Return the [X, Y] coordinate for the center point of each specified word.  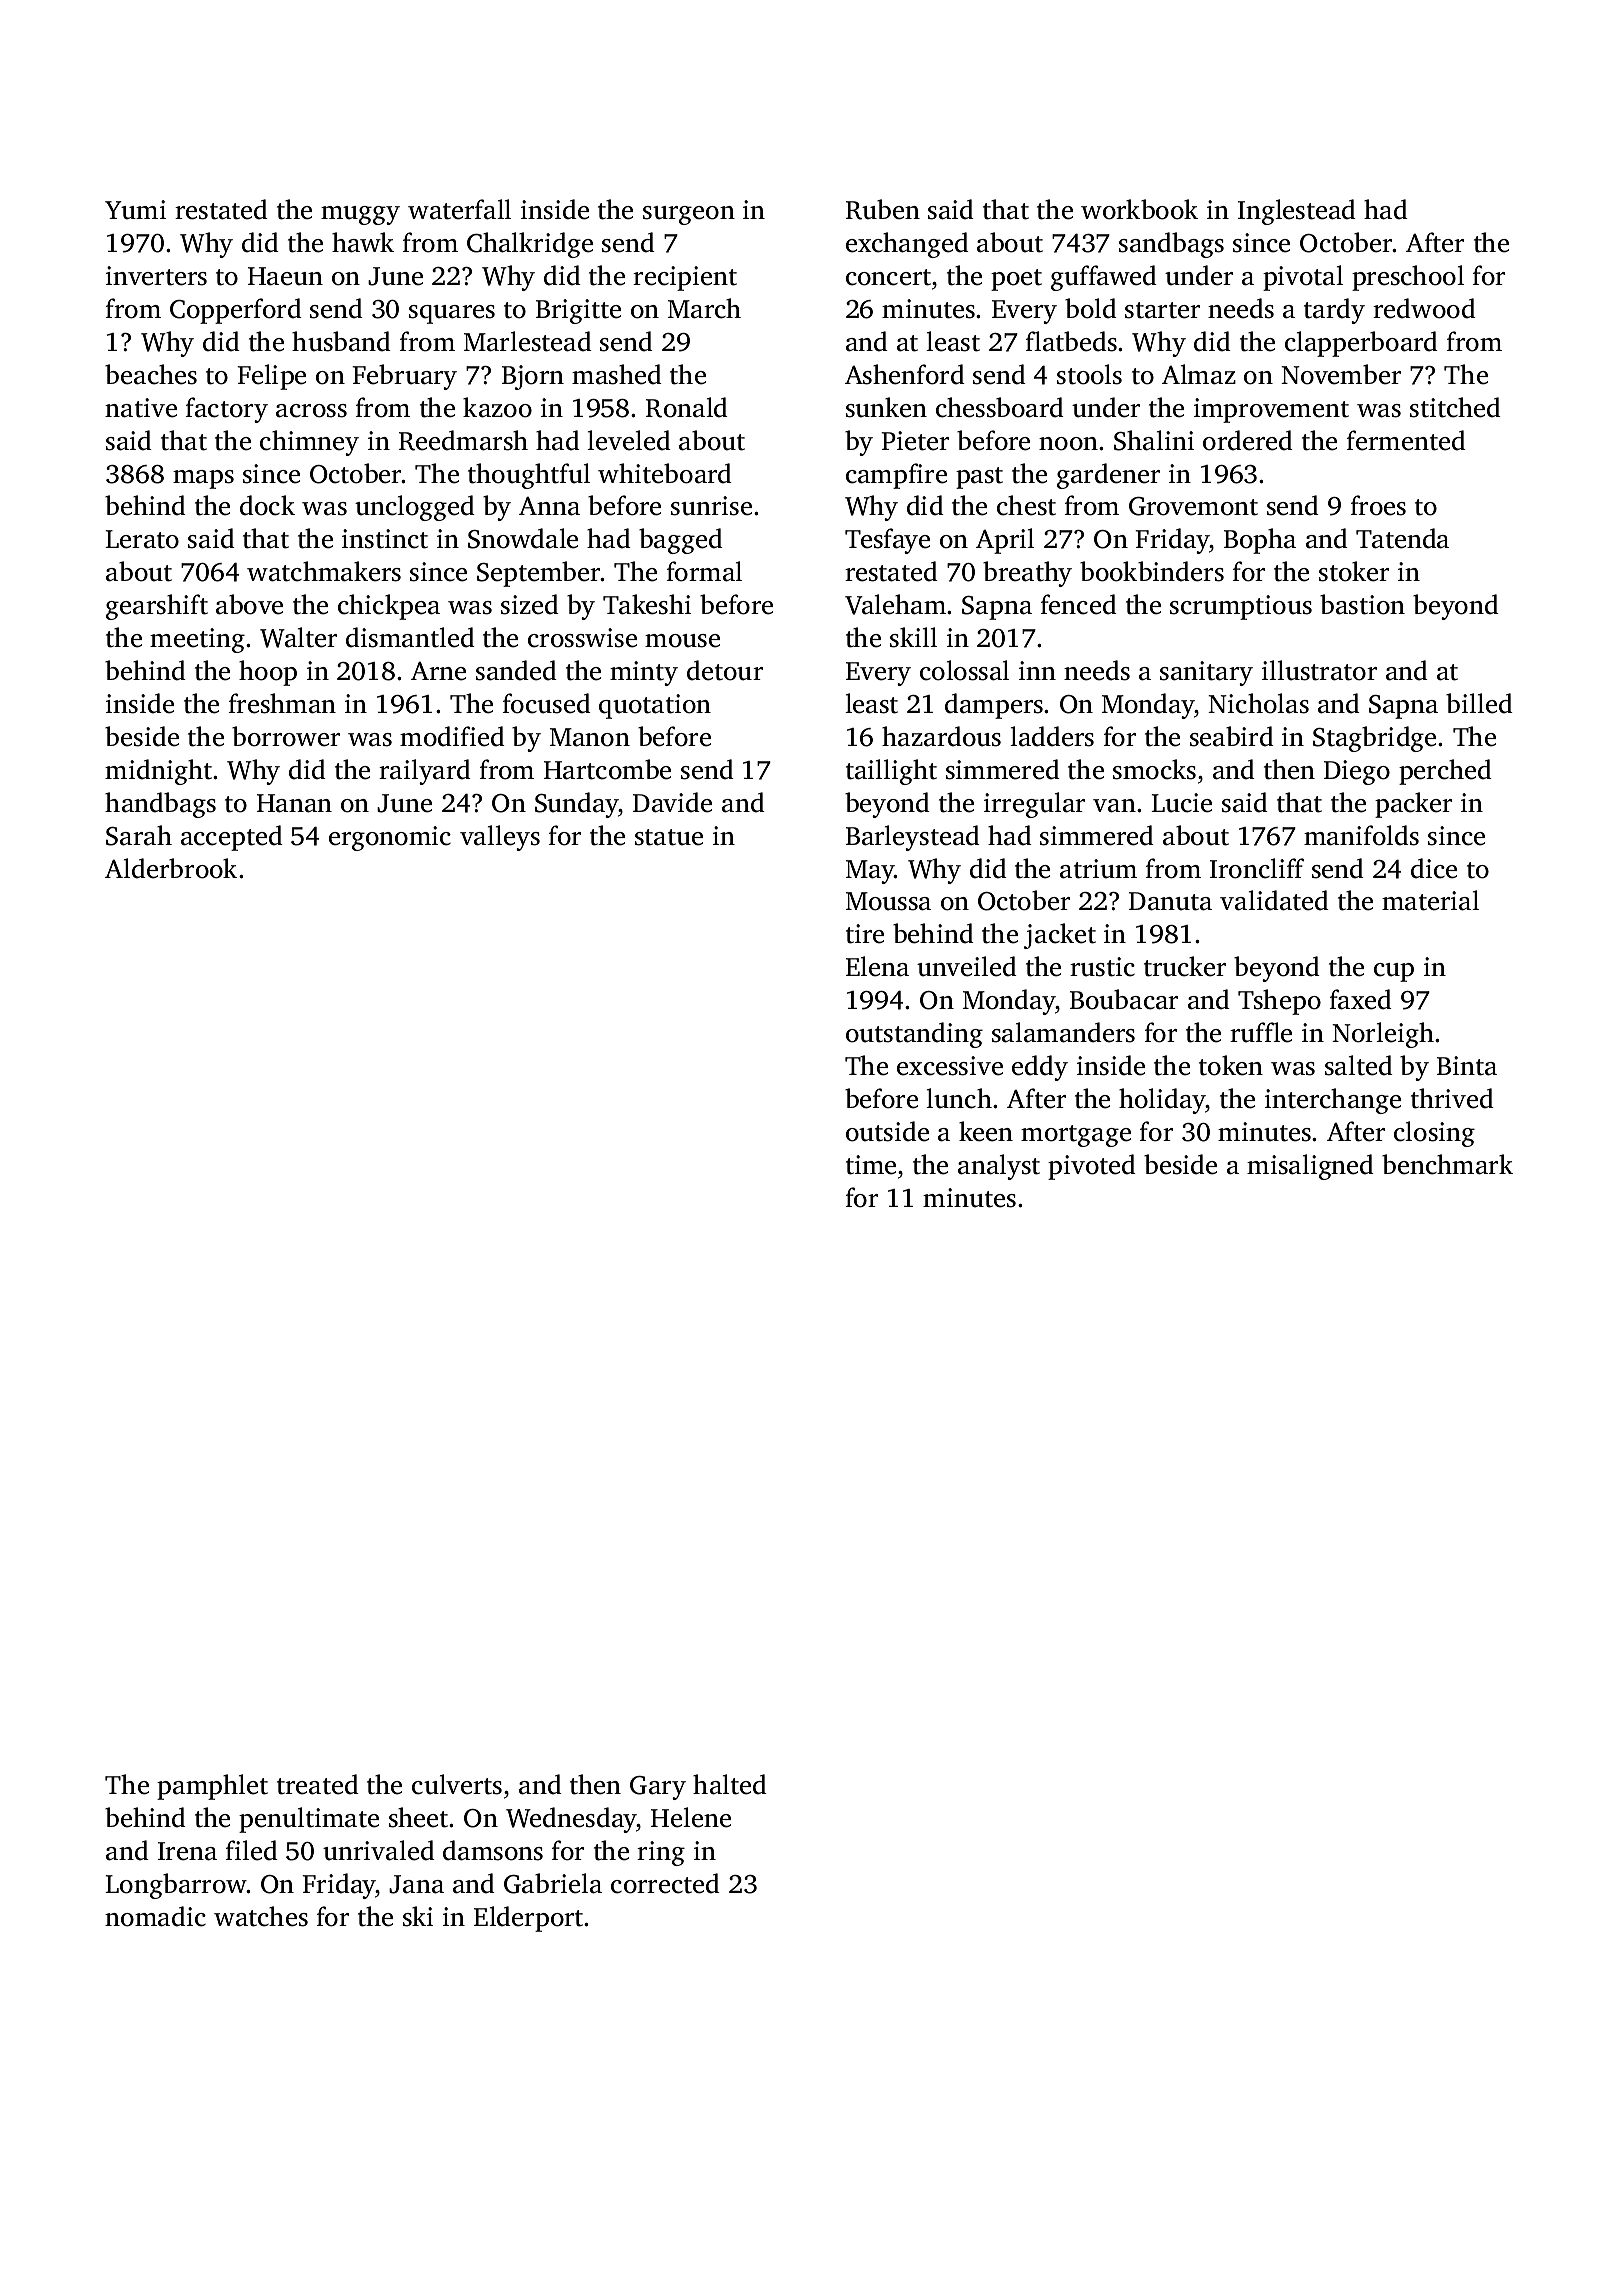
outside [887, 1131]
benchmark [1447, 1164]
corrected [665, 1883]
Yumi [135, 210]
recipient [685, 278]
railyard [425, 772]
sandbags [1171, 245]
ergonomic [390, 838]
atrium [1098, 869]
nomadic [155, 1916]
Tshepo [1279, 1002]
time [871, 1165]
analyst [999, 1167]
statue [669, 837]
